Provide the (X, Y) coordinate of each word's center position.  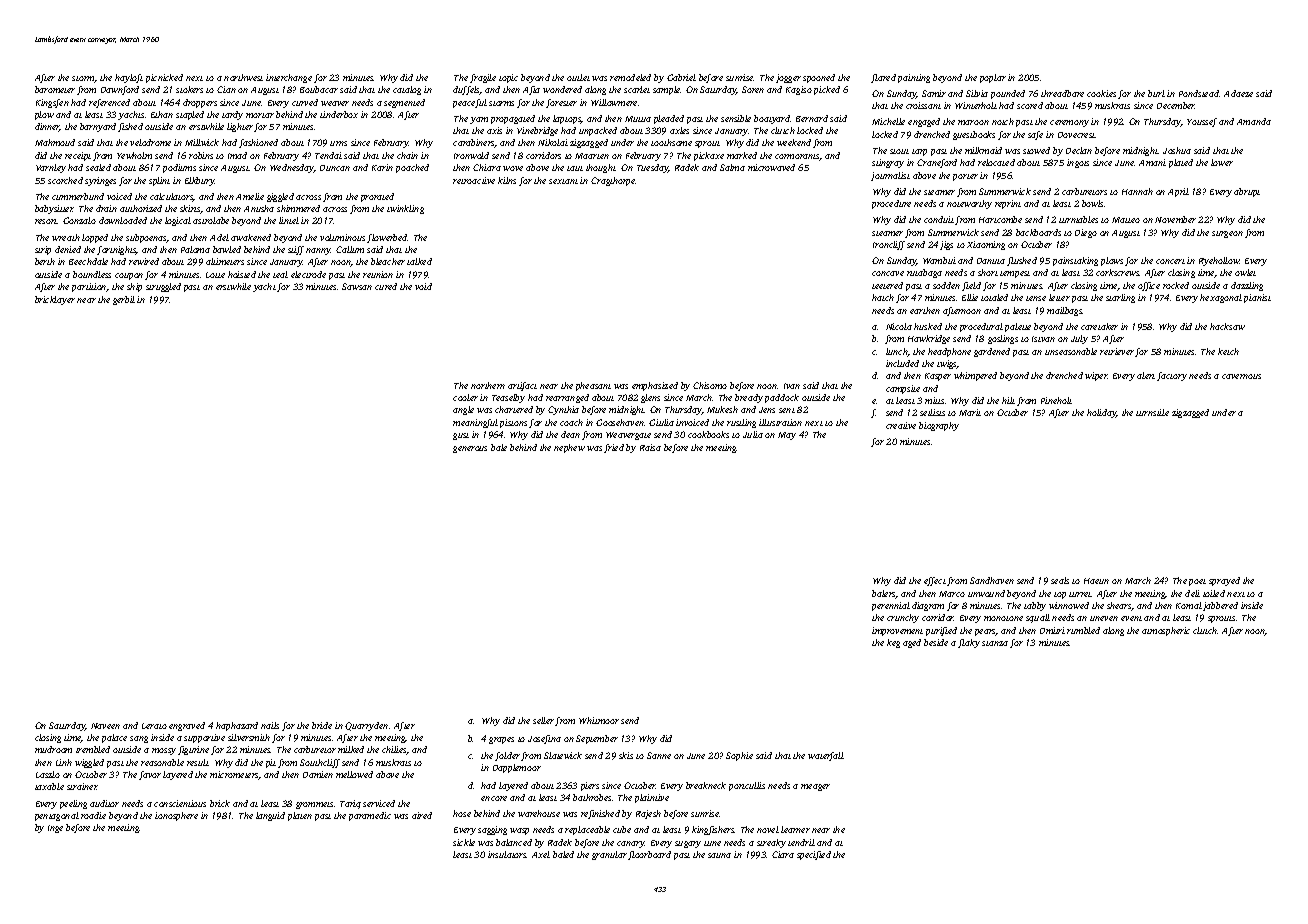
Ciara (783, 854)
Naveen (105, 726)
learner (795, 829)
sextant (563, 181)
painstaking (1075, 261)
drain (106, 208)
